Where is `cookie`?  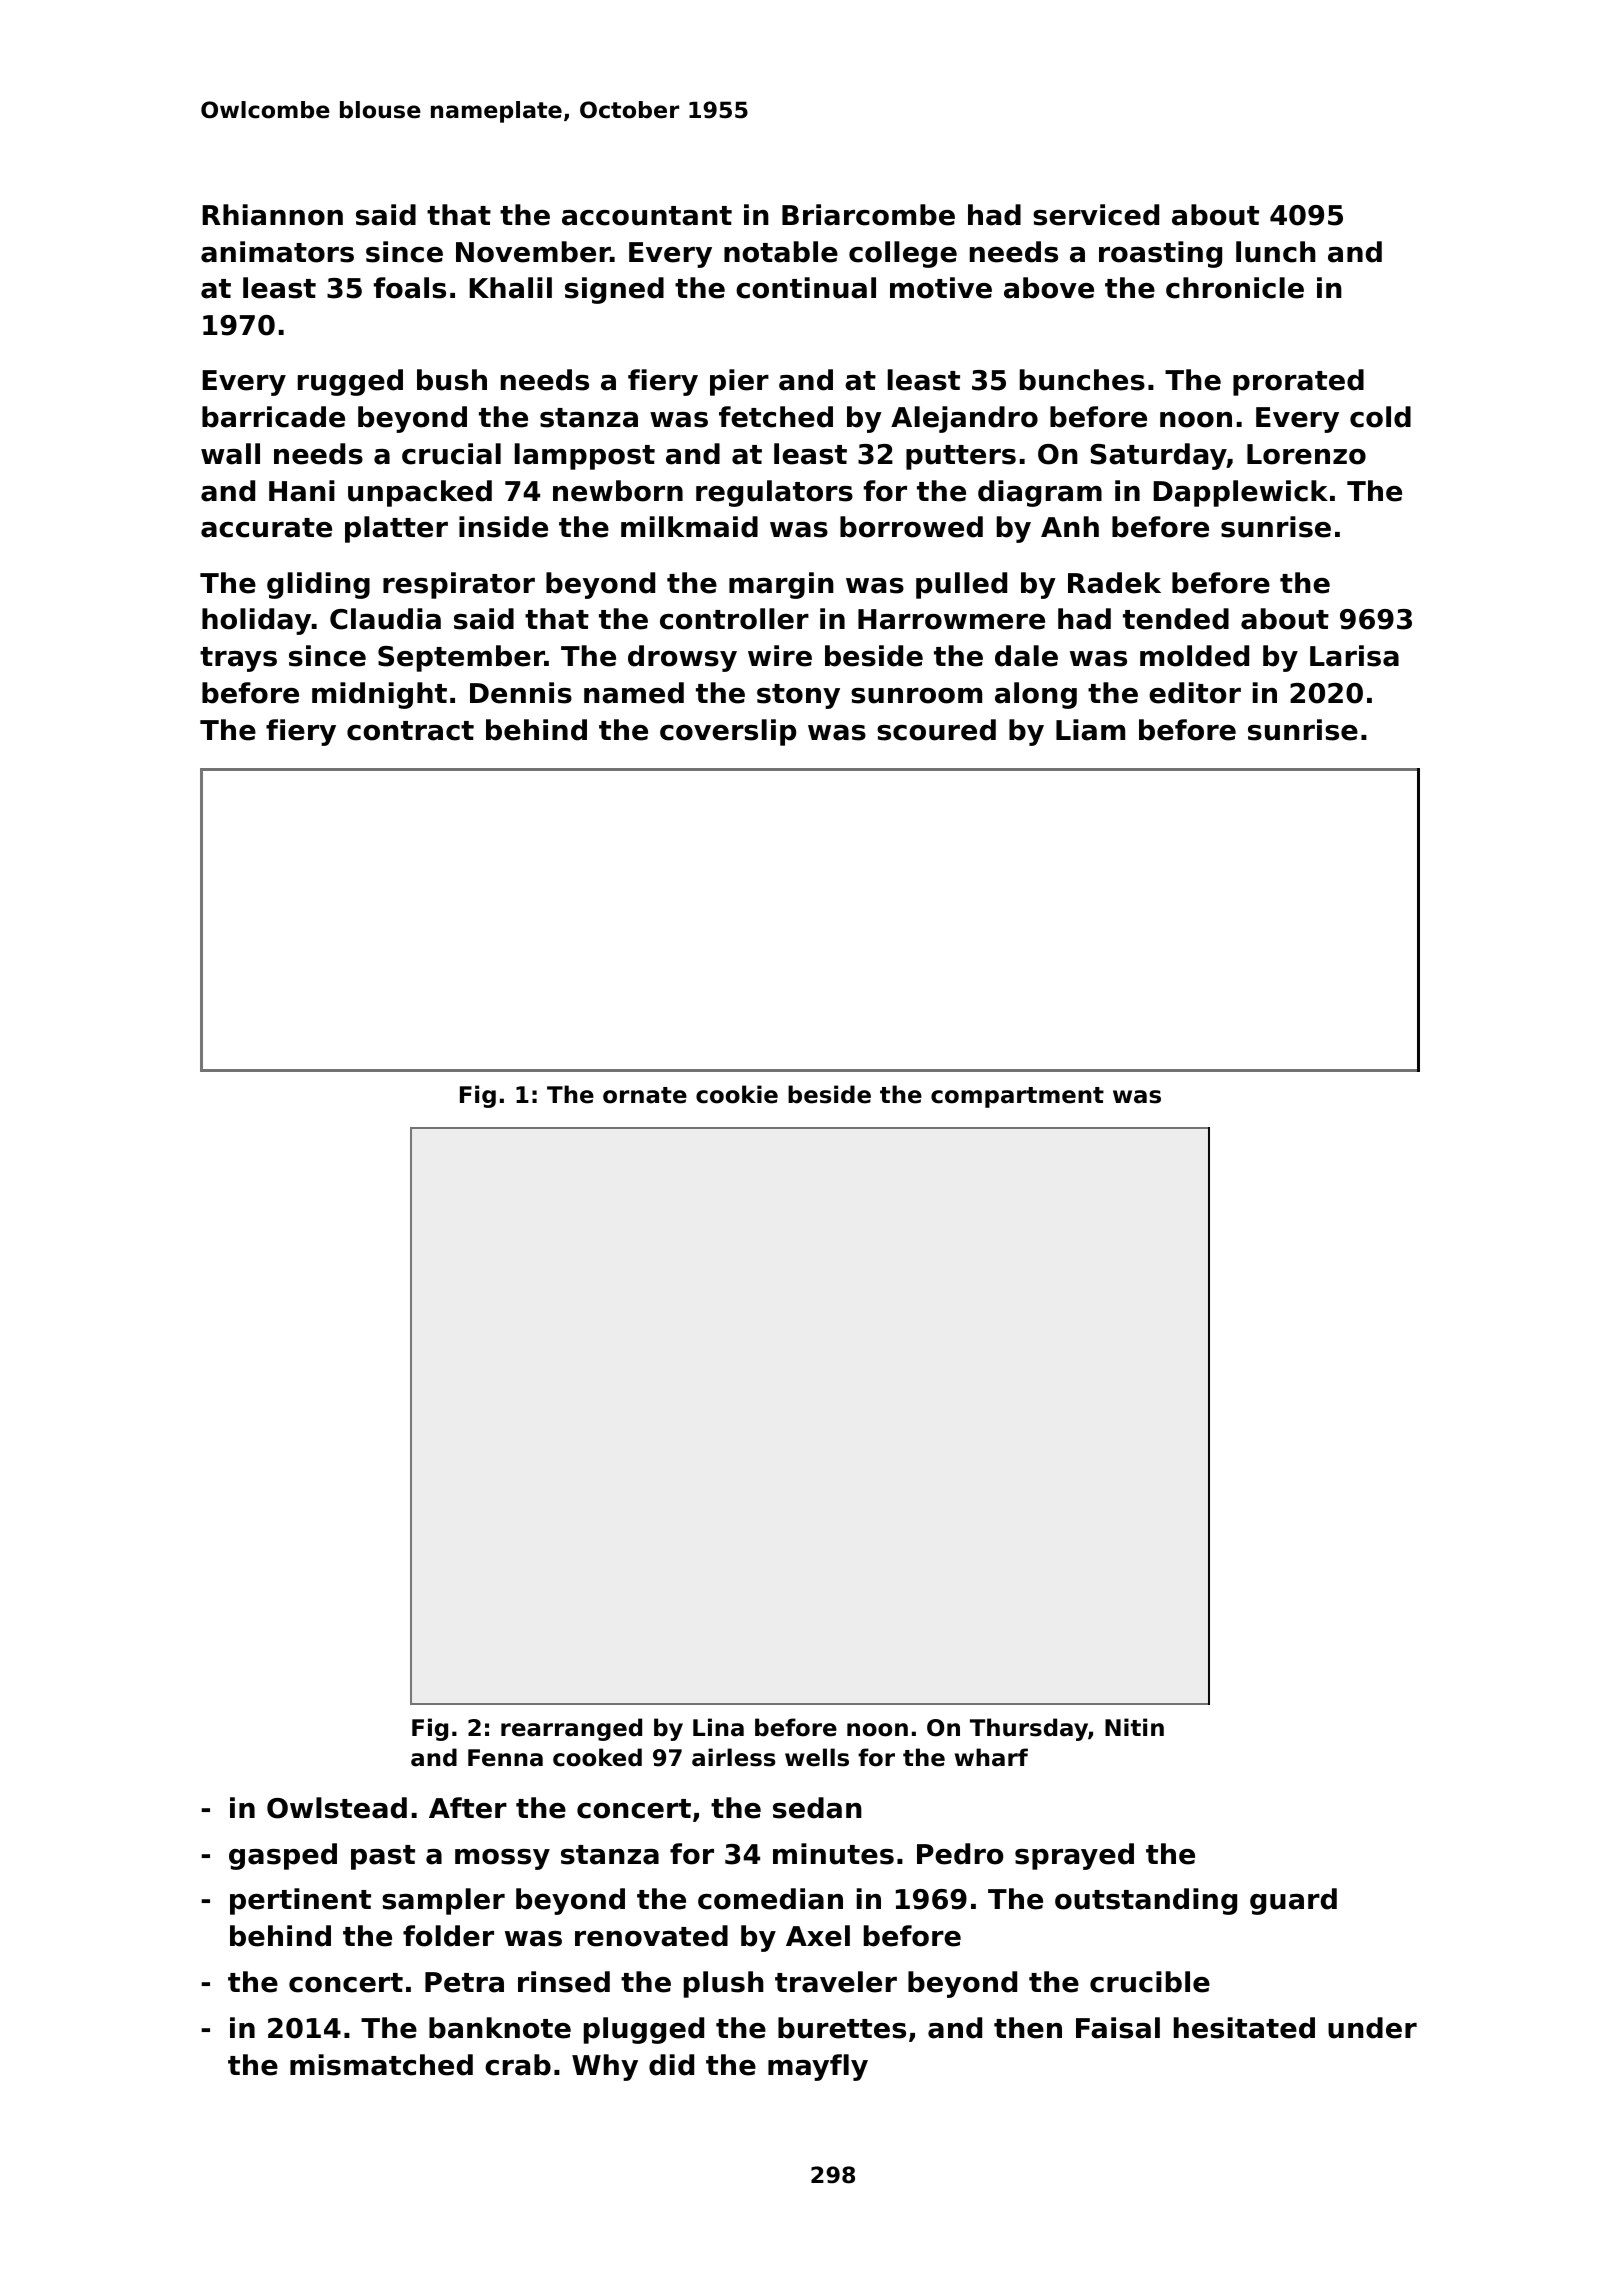 cookie is located at coordinates (737, 1094).
